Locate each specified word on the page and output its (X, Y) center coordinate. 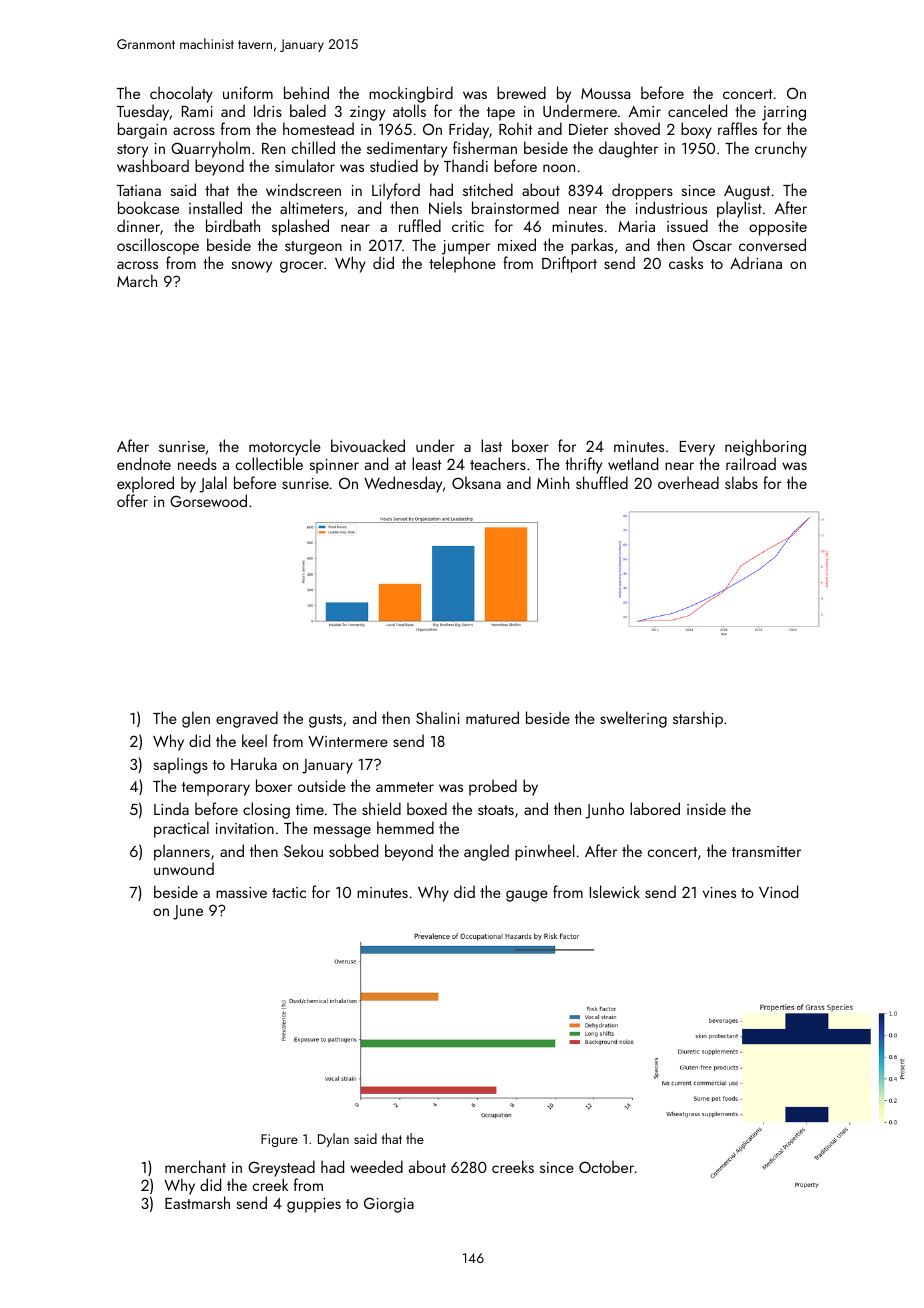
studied (394, 165)
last (491, 445)
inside (706, 808)
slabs (741, 482)
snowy (251, 267)
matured (492, 717)
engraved (247, 719)
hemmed (405, 827)
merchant (195, 1166)
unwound (184, 868)
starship (698, 719)
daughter (628, 149)
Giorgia (389, 1205)
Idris (268, 110)
